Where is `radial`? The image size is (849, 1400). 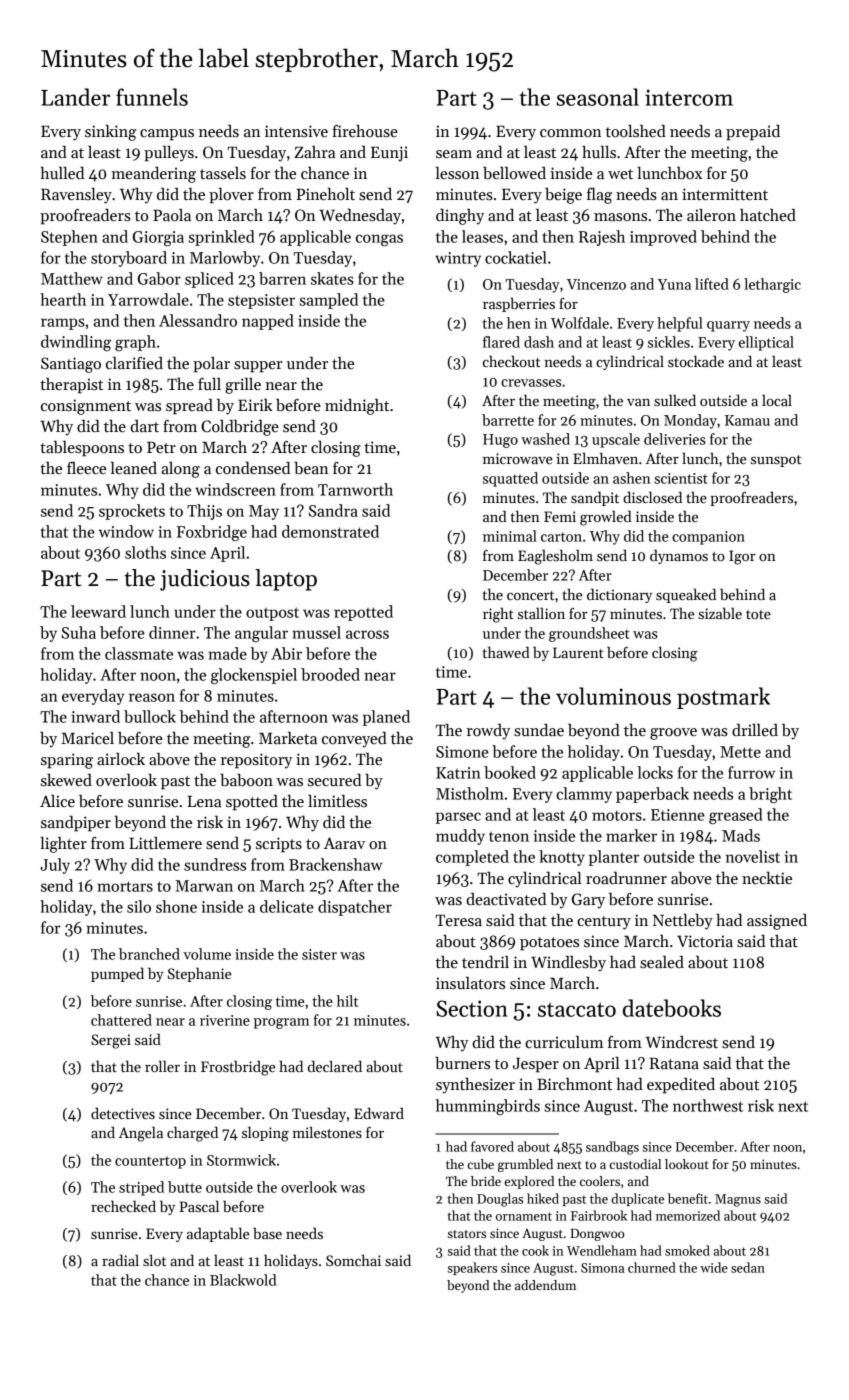
radial is located at coordinates (120, 1260).
